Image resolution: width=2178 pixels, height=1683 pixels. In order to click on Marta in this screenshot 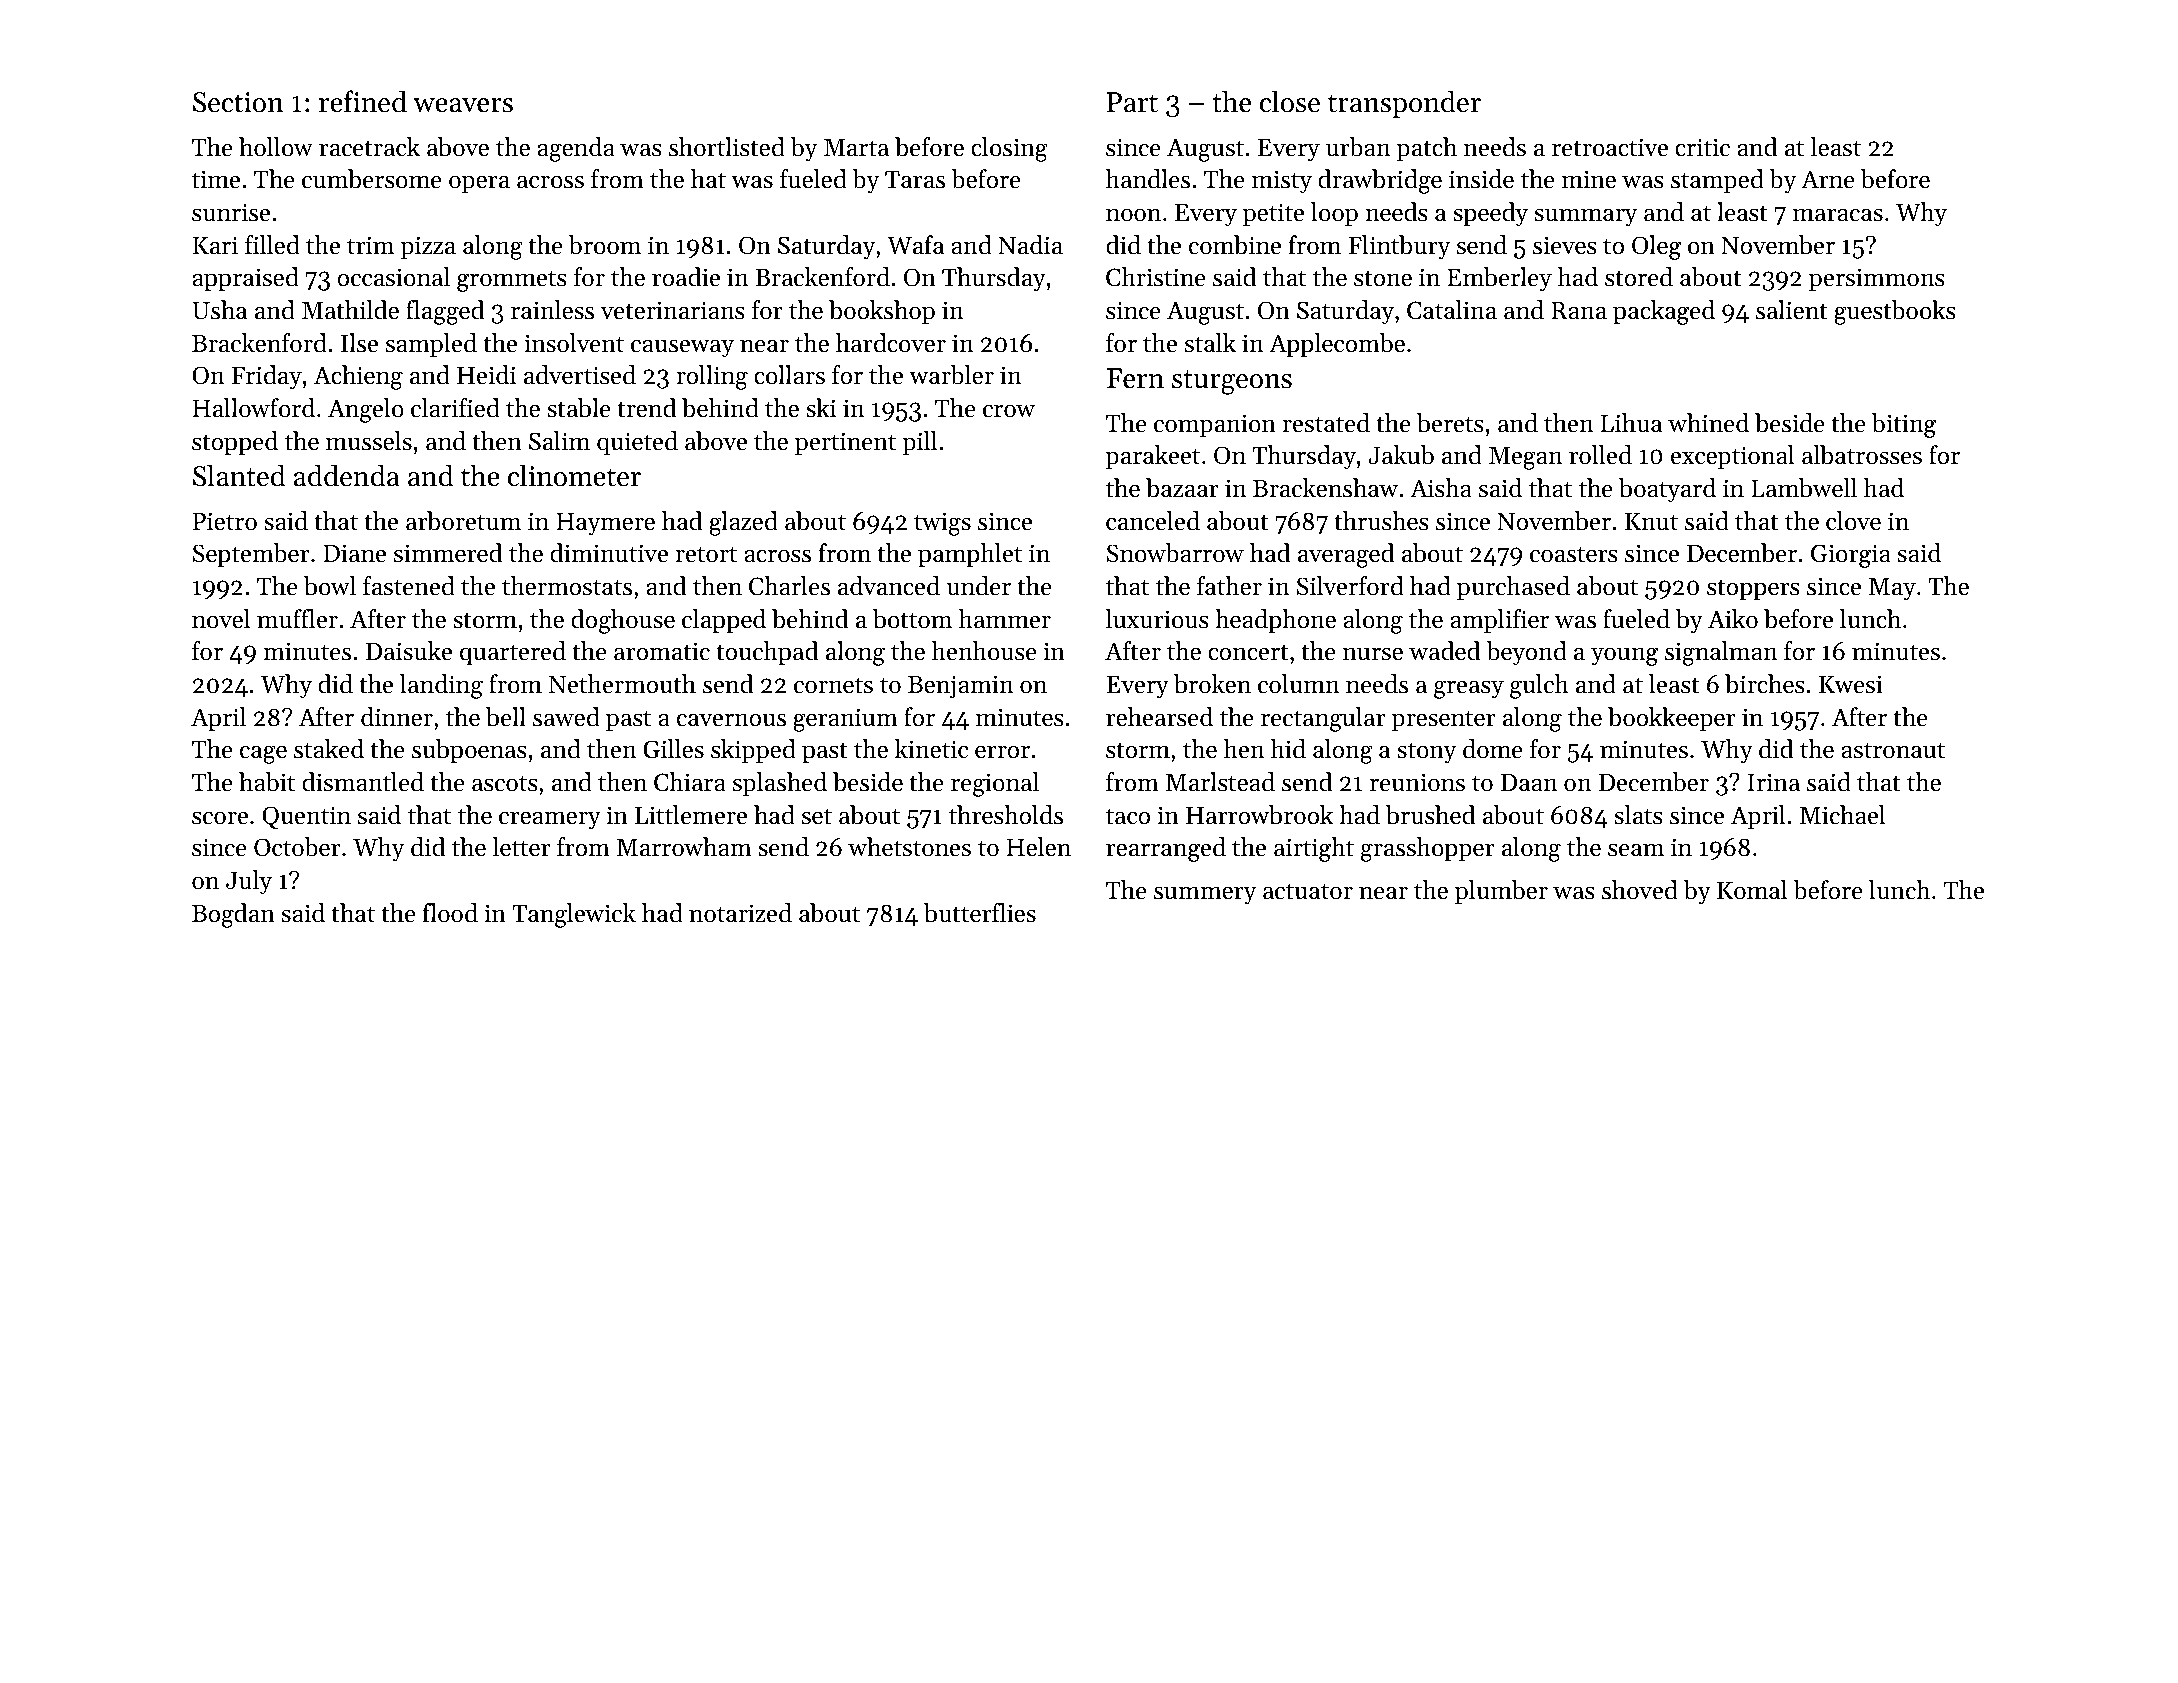, I will do `click(856, 148)`.
